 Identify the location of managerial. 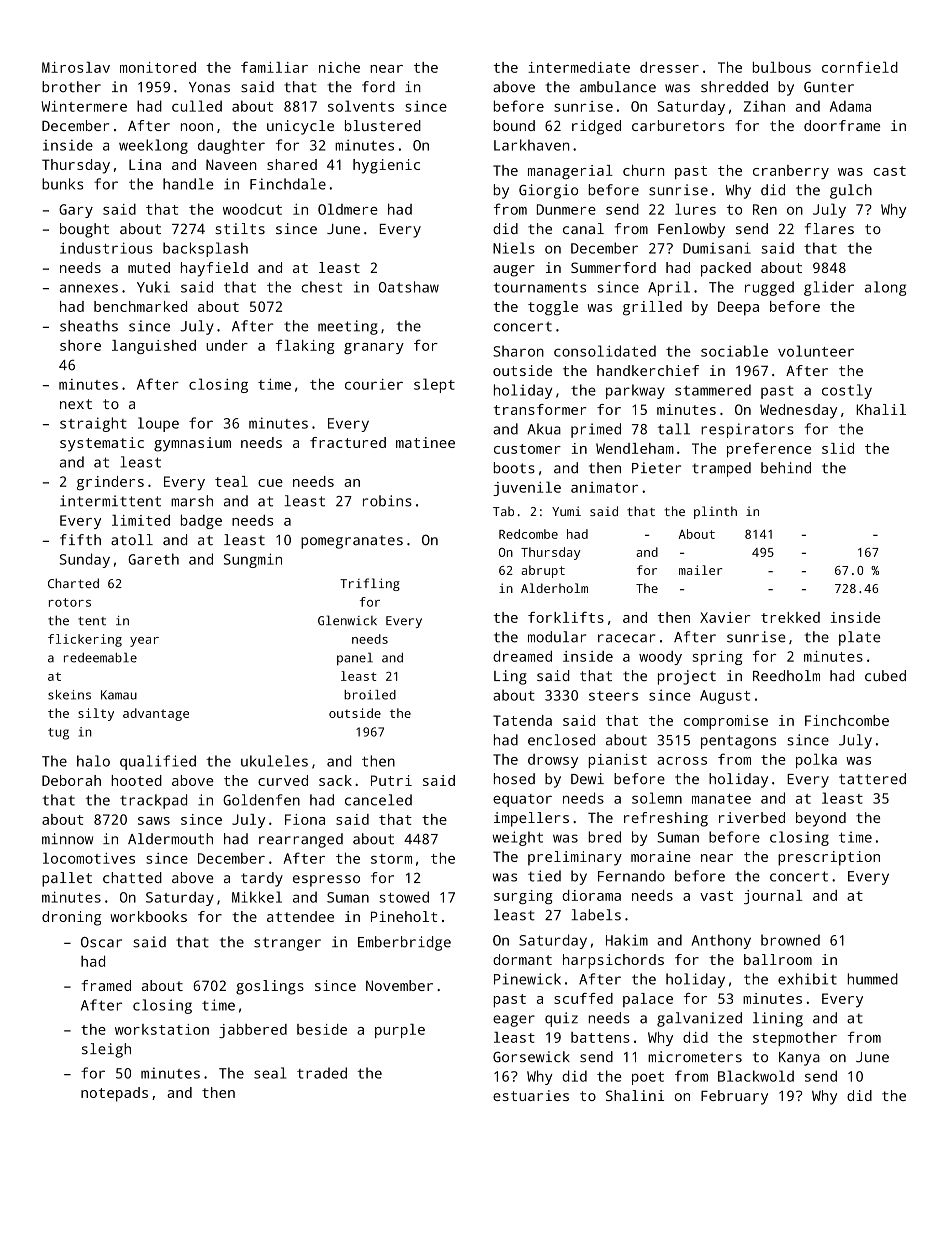
(570, 172).
